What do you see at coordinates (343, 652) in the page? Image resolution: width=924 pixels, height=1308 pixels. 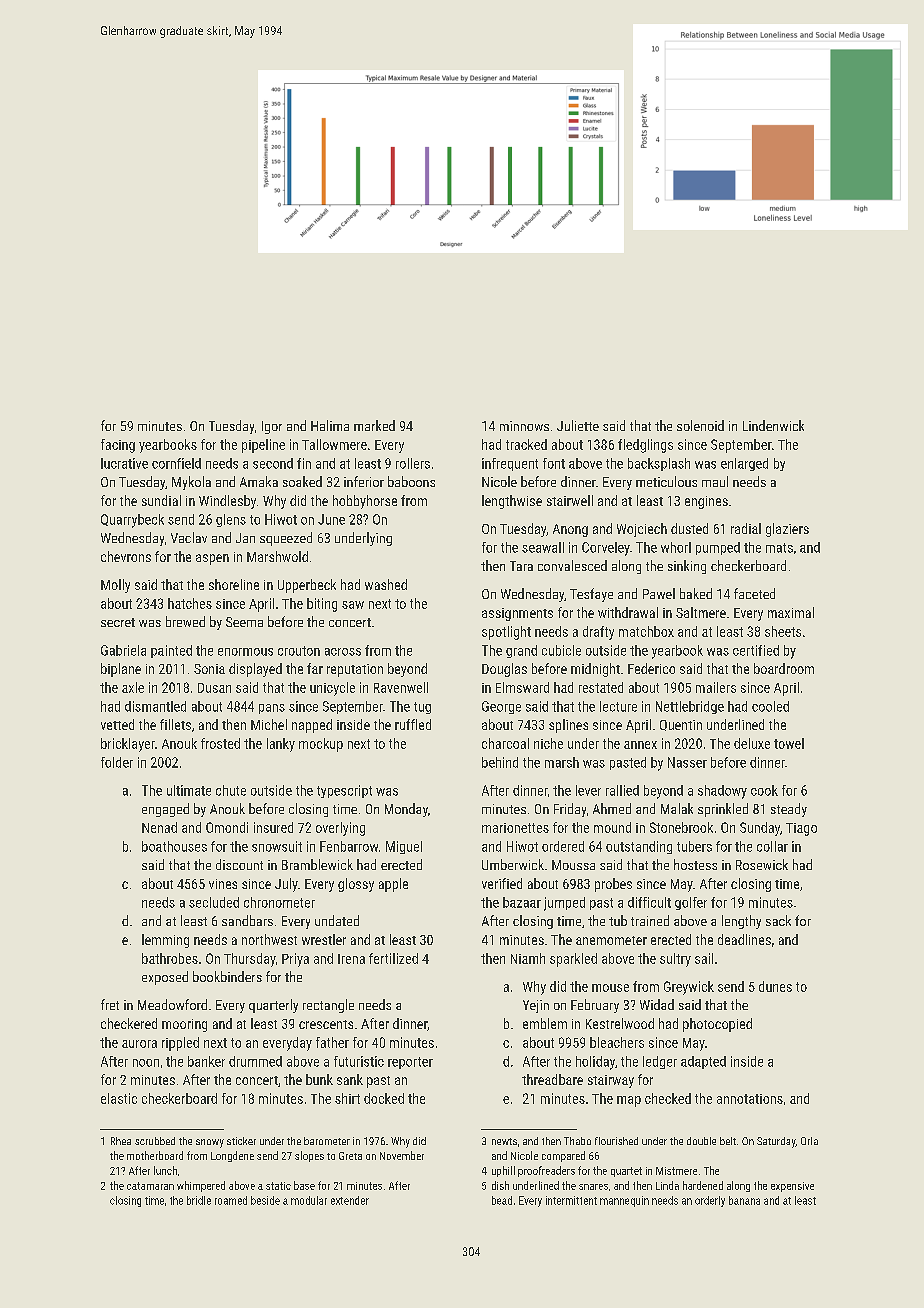 I see `across` at bounding box center [343, 652].
